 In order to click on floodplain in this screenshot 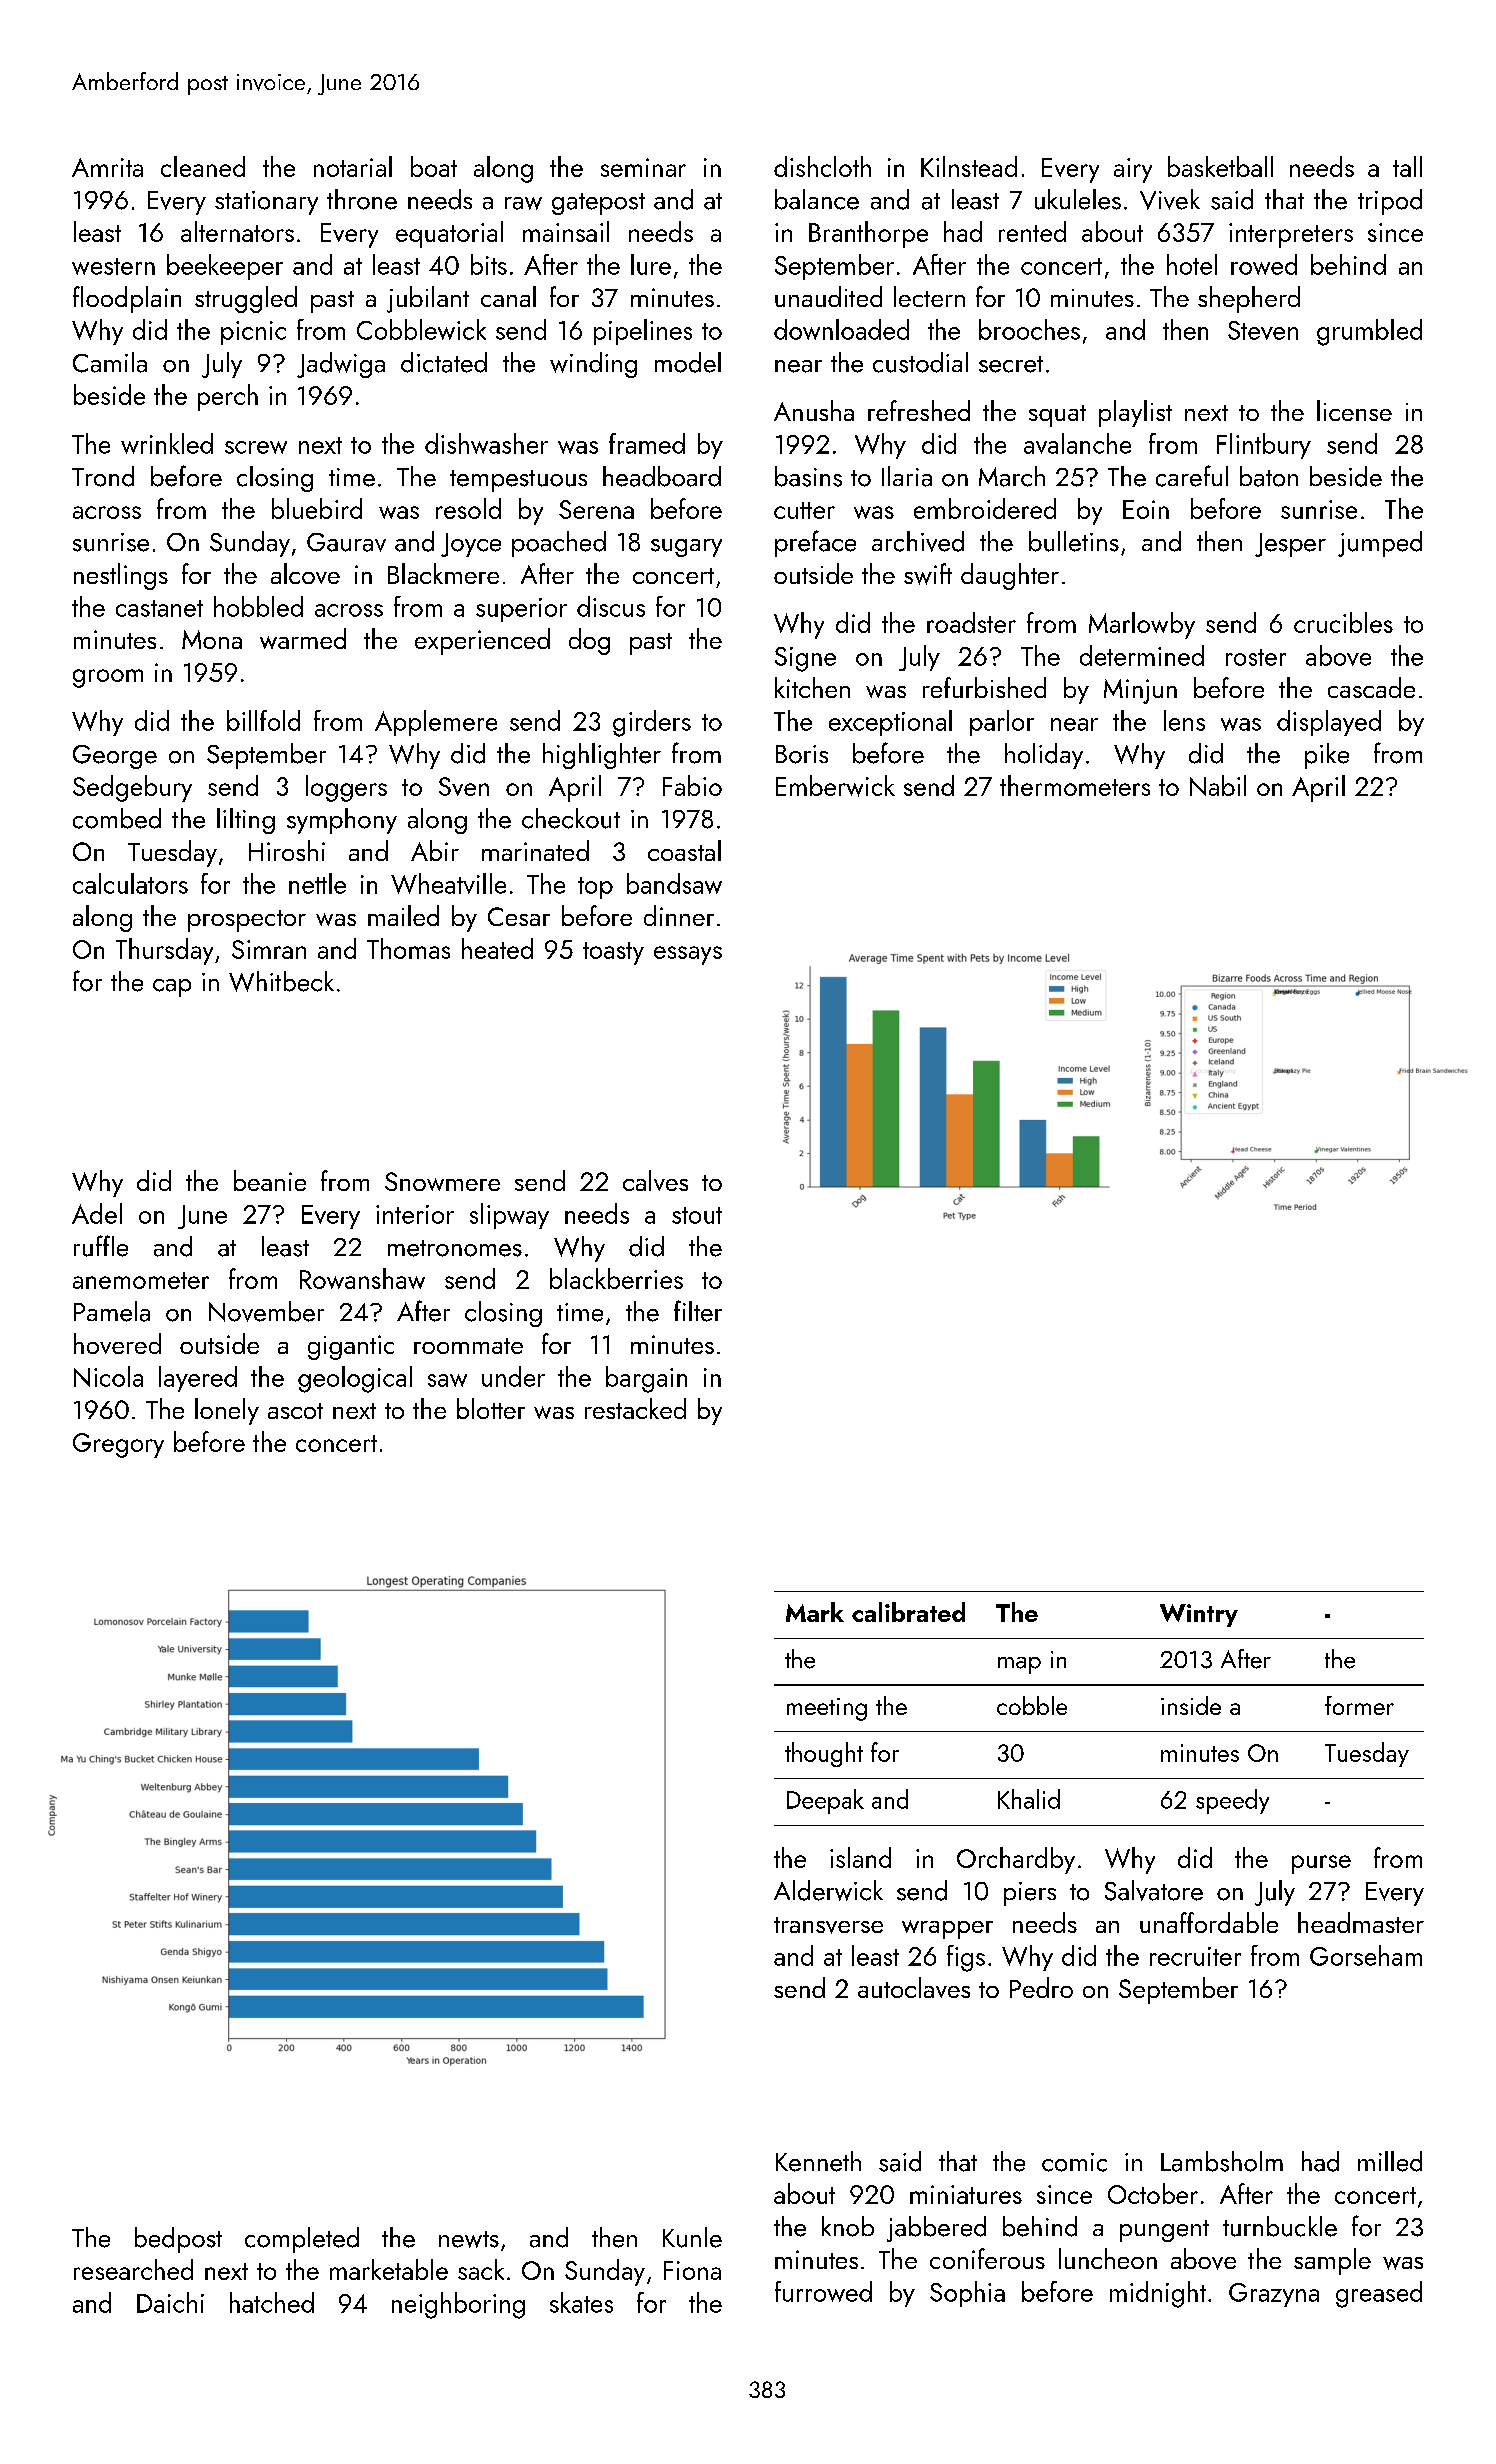, I will do `click(127, 299)`.
